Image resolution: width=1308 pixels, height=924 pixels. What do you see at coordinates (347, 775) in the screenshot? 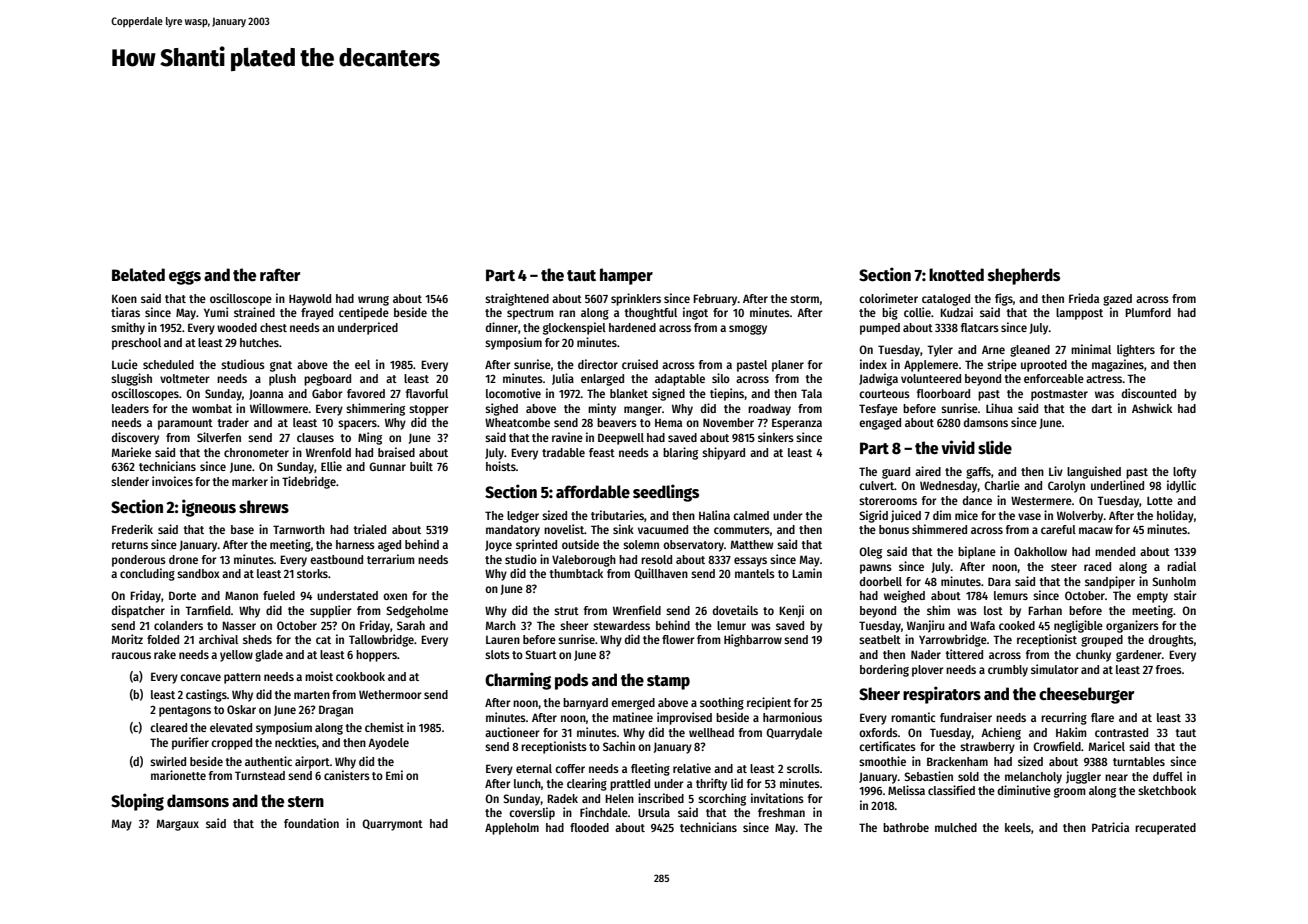
I see `canisters` at bounding box center [347, 775].
